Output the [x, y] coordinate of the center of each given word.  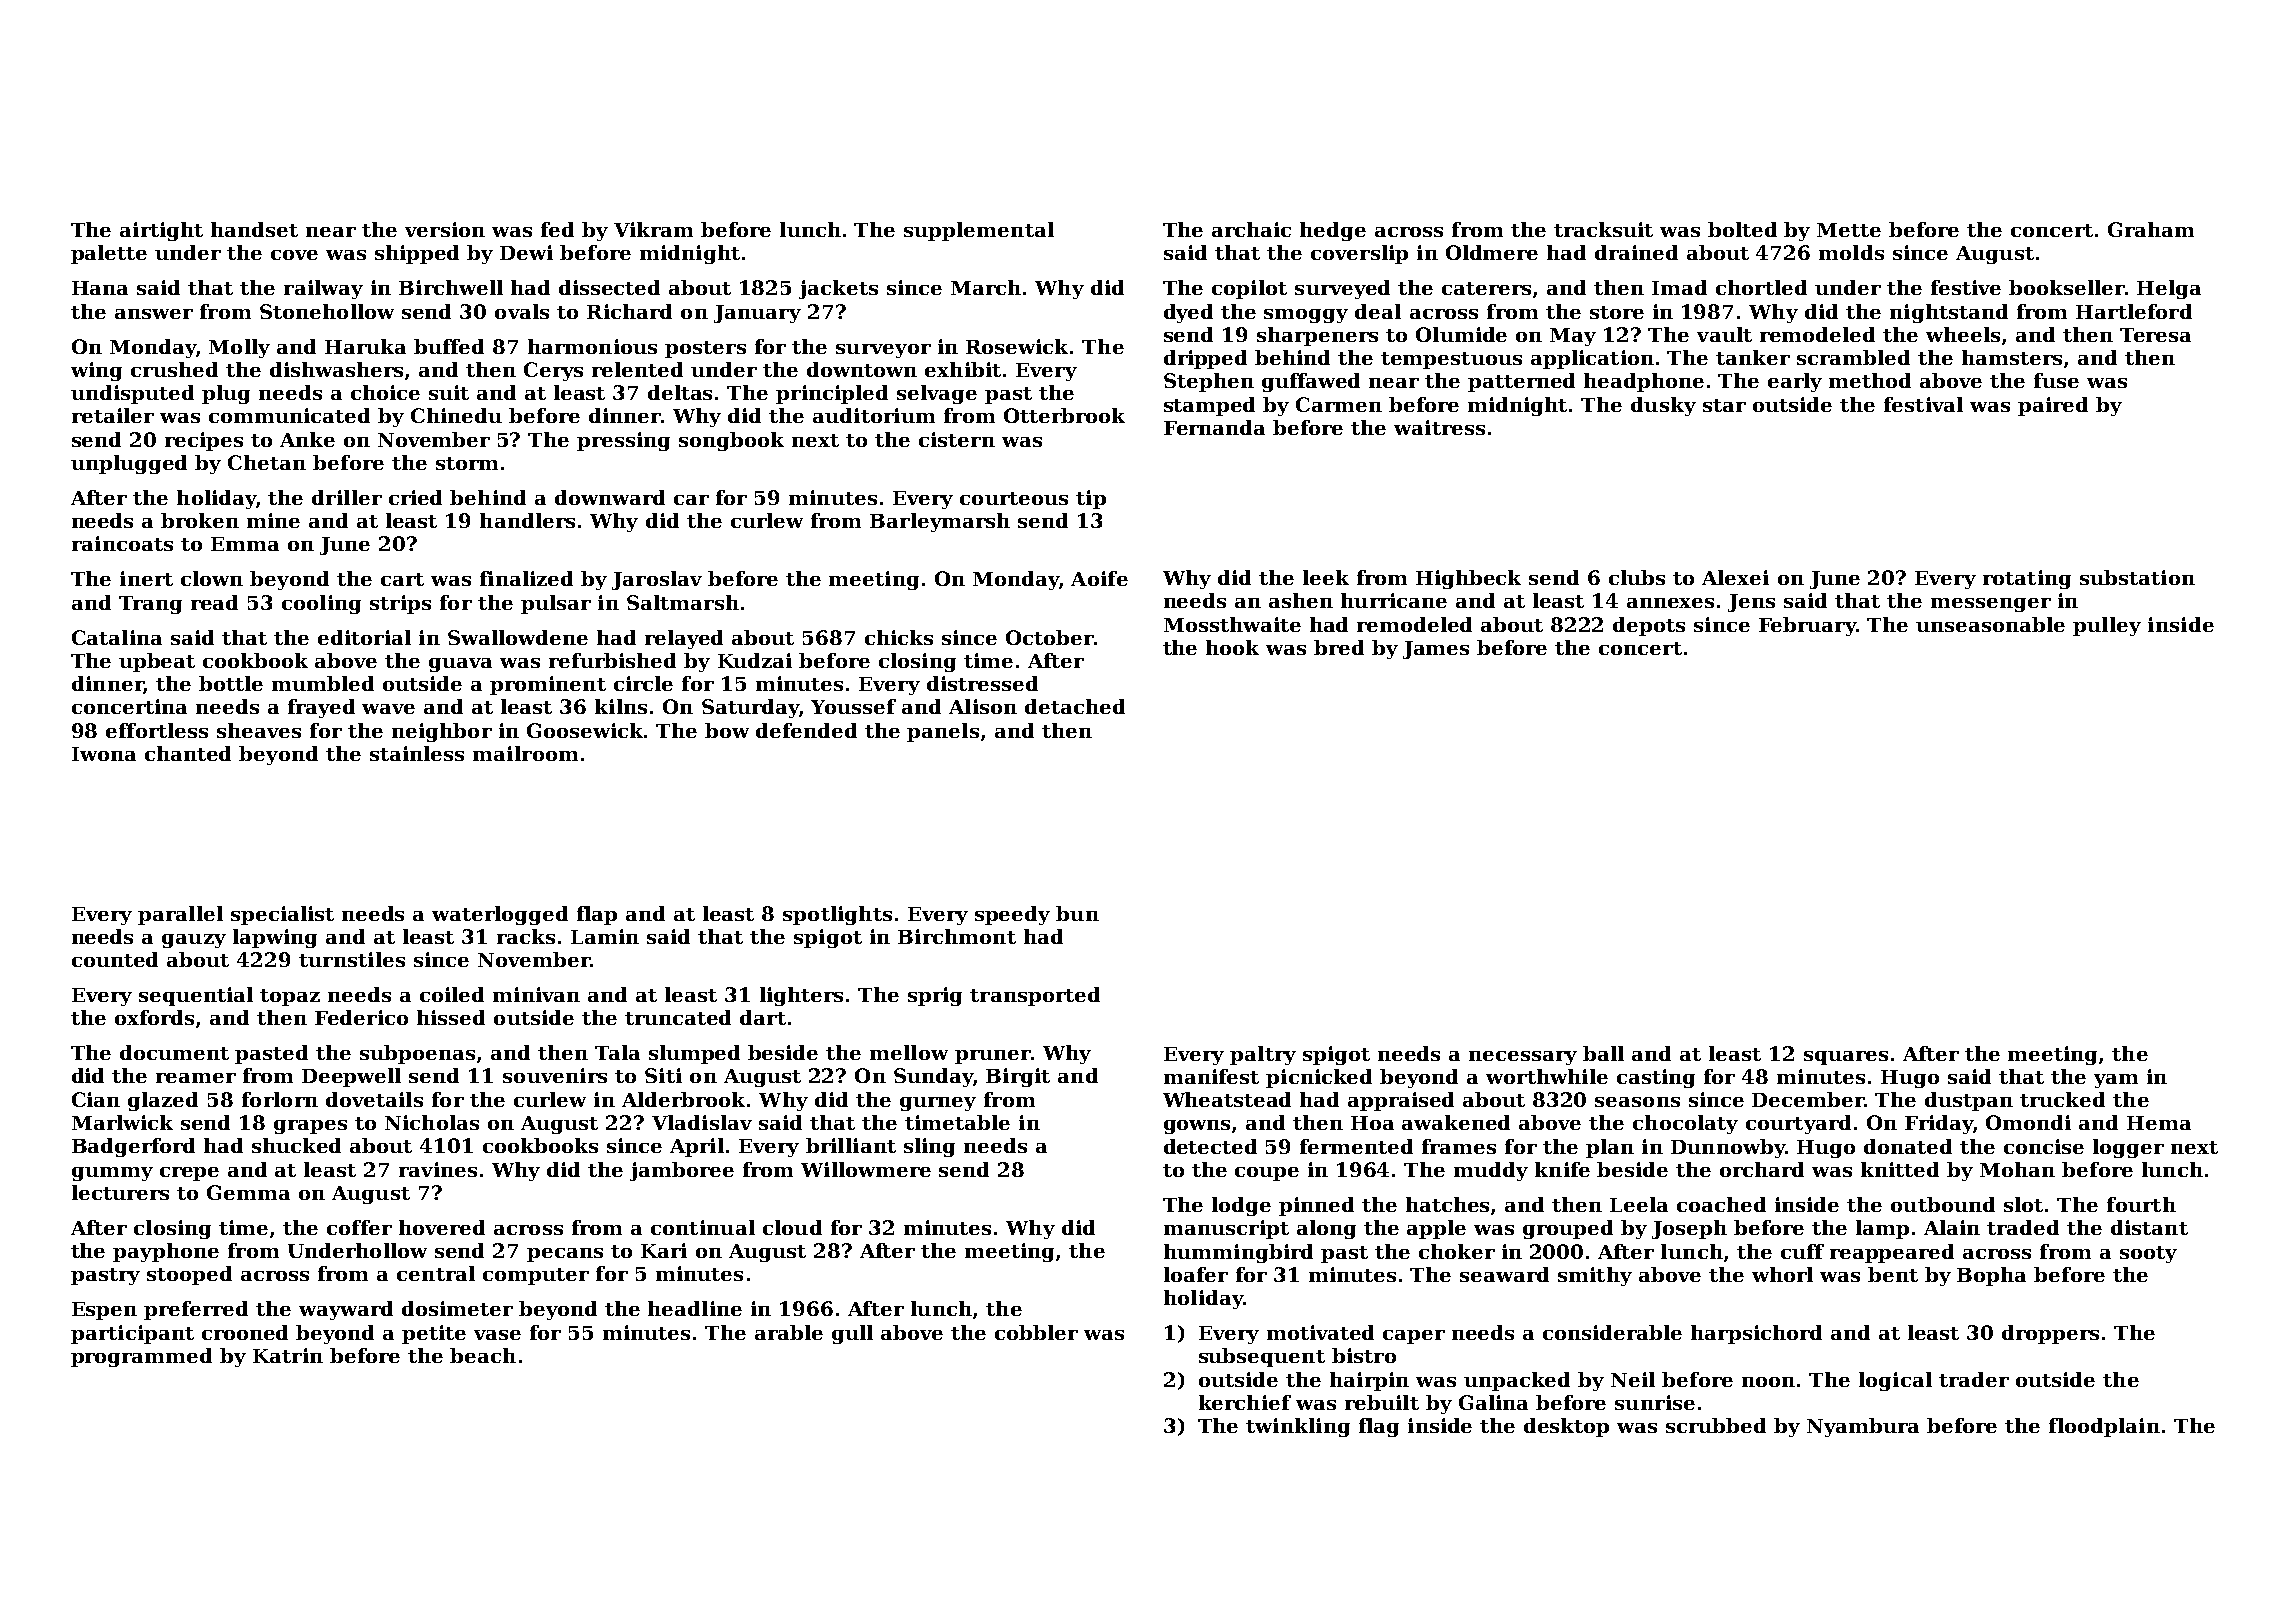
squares [1846, 1058]
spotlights [837, 915]
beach [483, 1355]
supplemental [979, 231]
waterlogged [500, 915]
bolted [1742, 229]
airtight [161, 231]
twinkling [1298, 1427]
